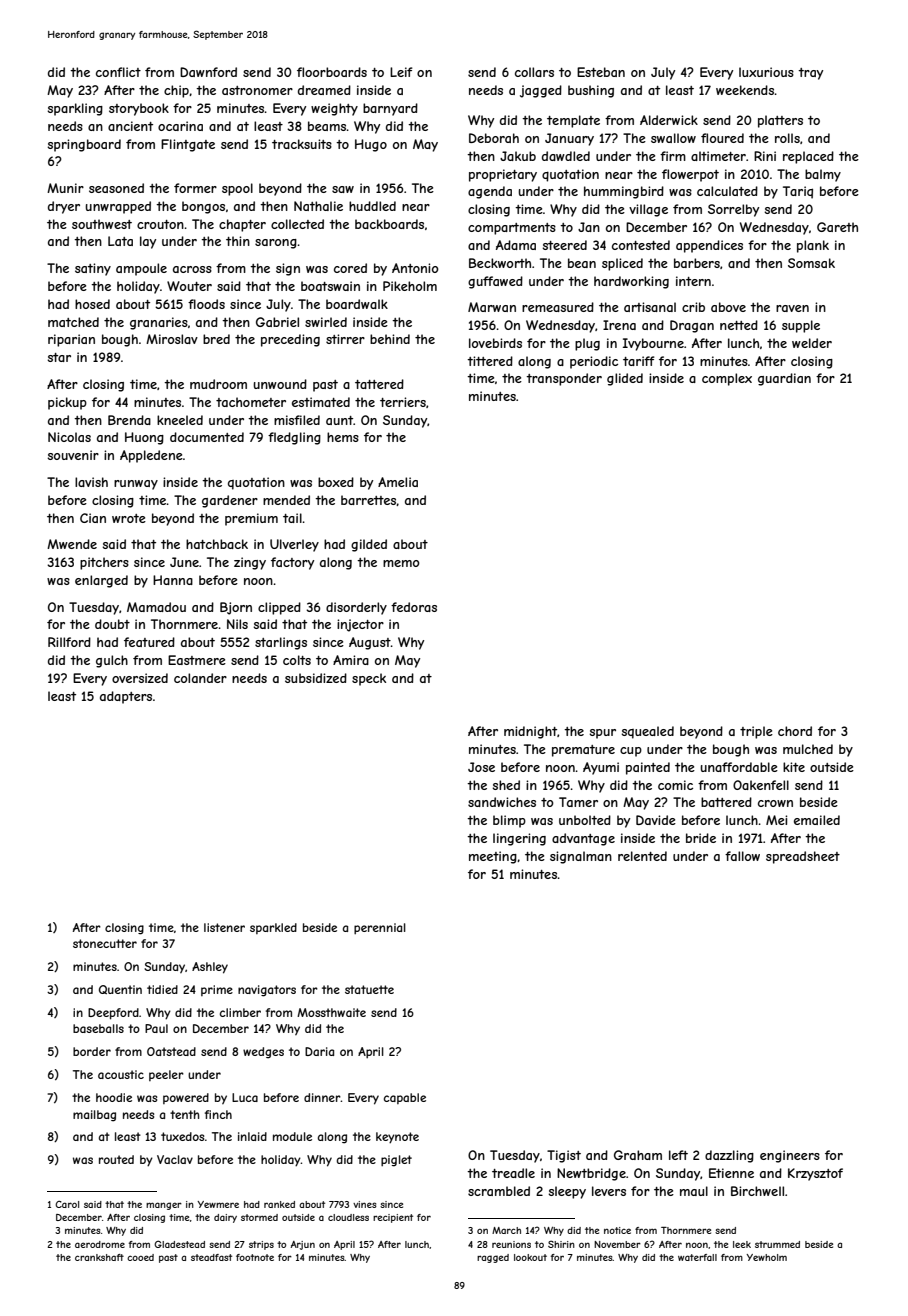  I want to click on statuette, so click(369, 989).
